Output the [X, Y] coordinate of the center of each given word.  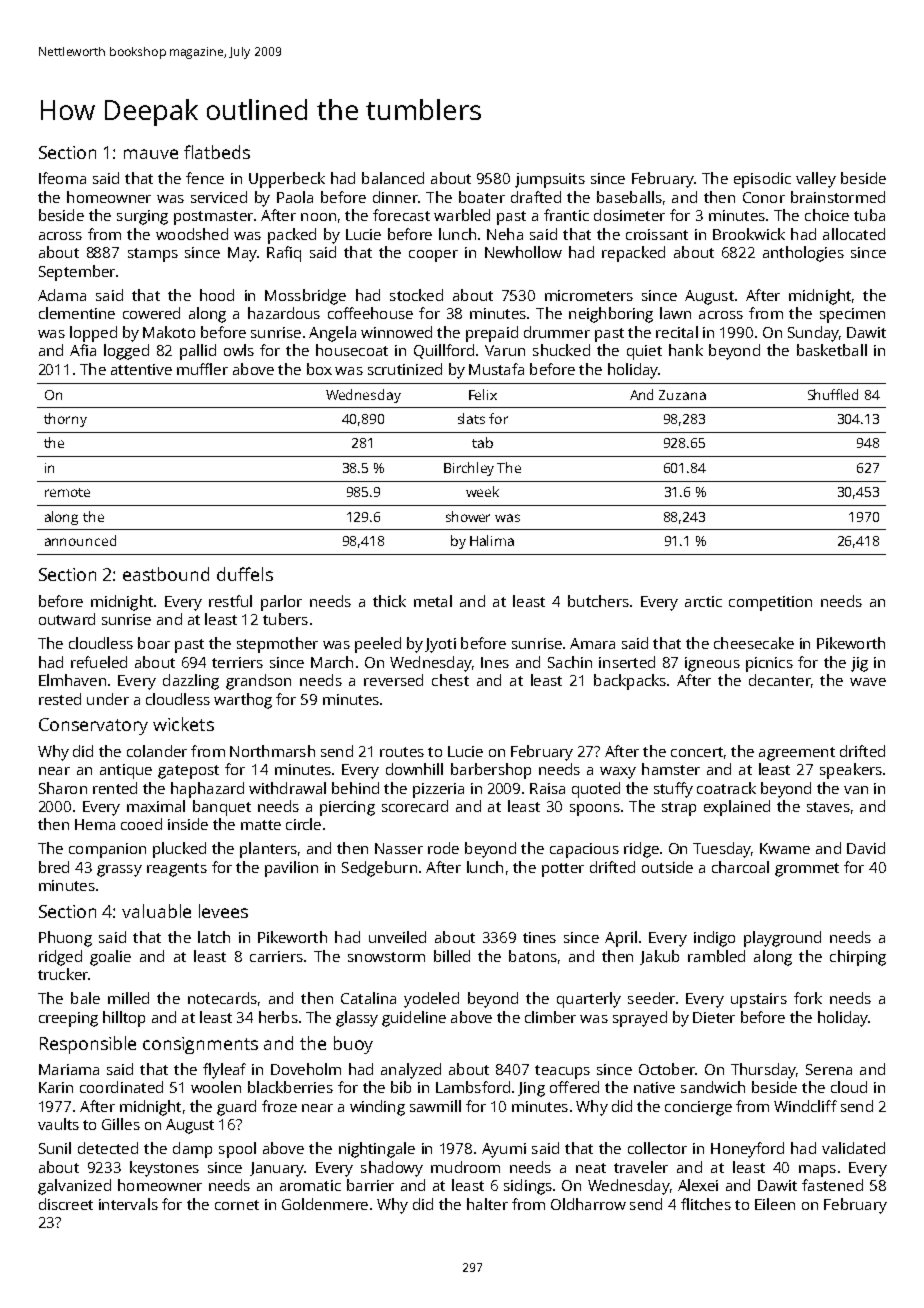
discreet [66, 1204]
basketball [832, 350]
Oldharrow [588, 1204]
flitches [706, 1204]
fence [205, 178]
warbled [462, 215]
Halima [492, 540]
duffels [245, 574]
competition [770, 603]
